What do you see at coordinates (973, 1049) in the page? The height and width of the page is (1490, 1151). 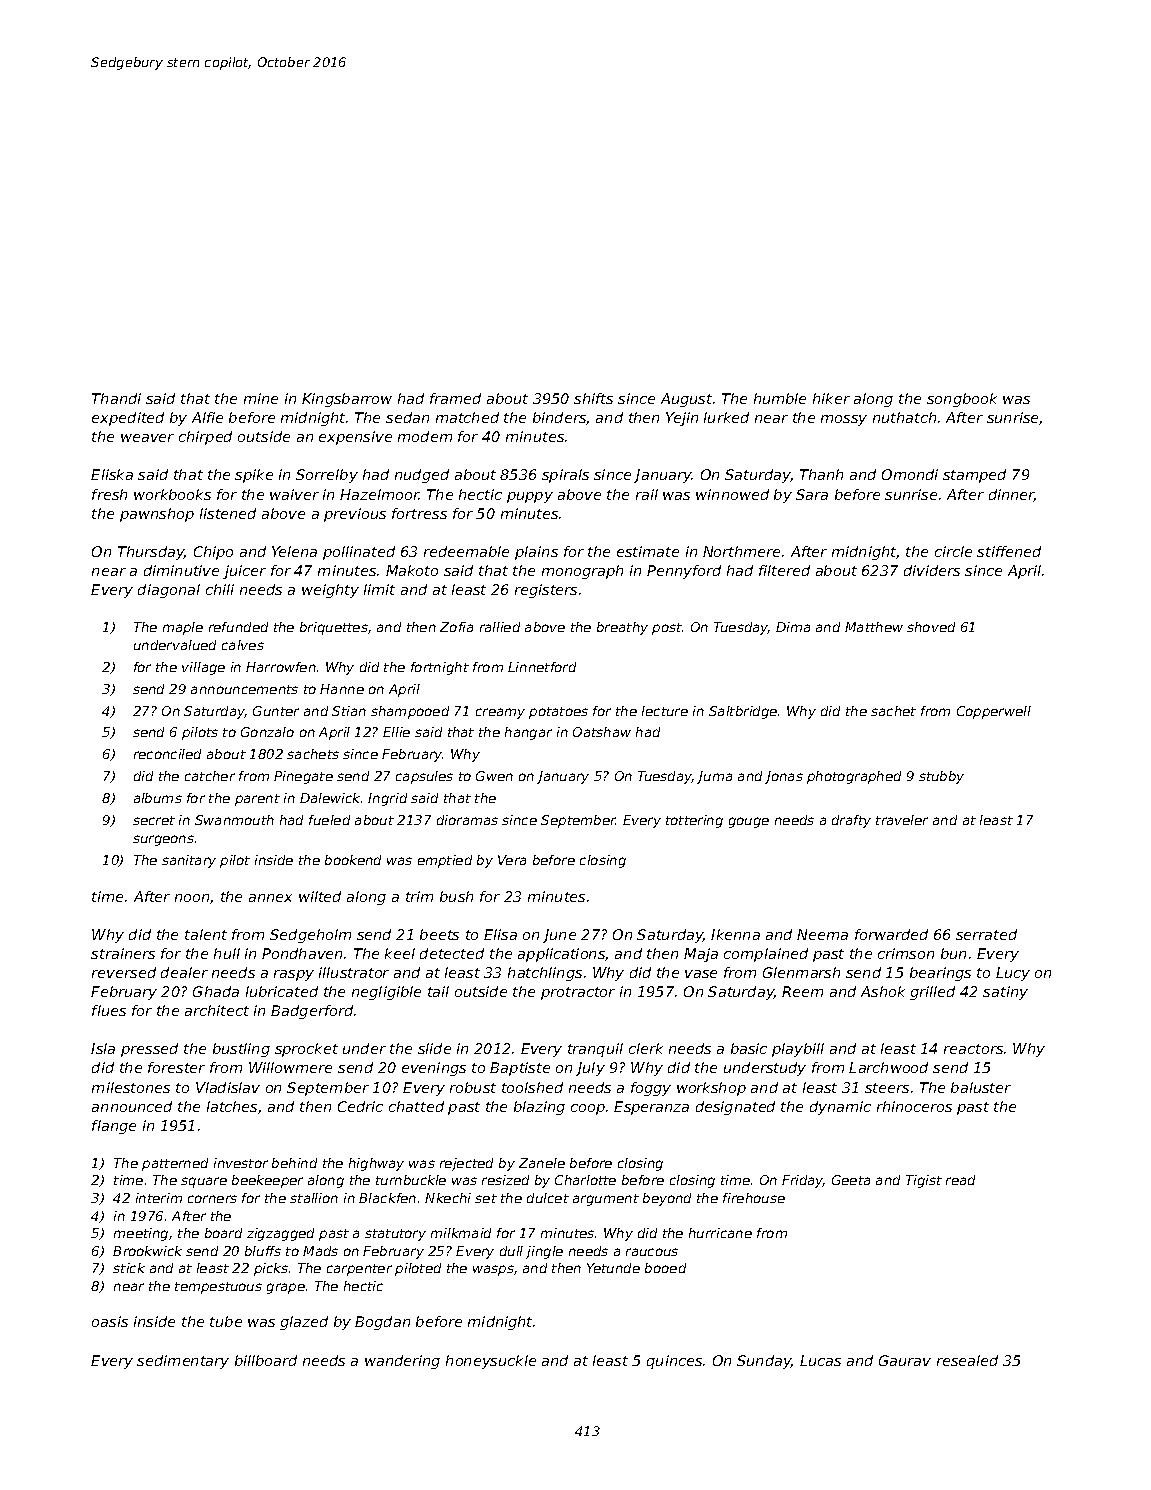 I see `reactors` at bounding box center [973, 1049].
